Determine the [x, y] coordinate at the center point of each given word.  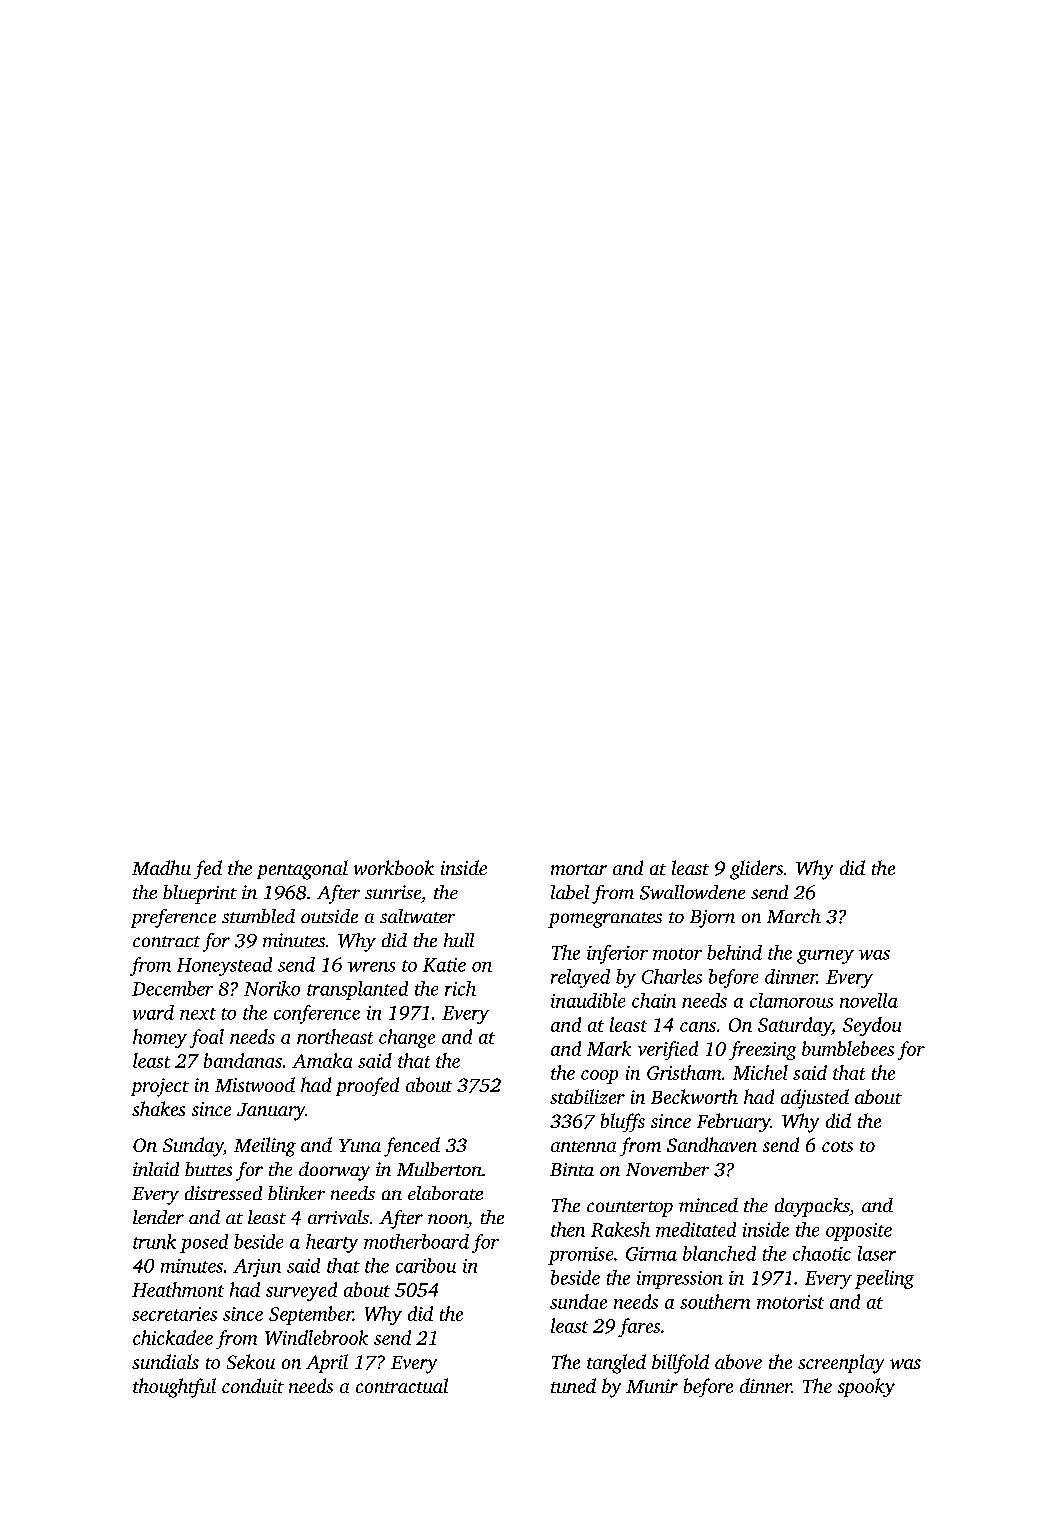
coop [599, 1077]
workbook [394, 867]
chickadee [173, 1337]
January [271, 1112]
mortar [579, 869]
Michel [760, 1072]
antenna [583, 1146]
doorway [334, 1171]
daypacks [812, 1207]
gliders [756, 870]
